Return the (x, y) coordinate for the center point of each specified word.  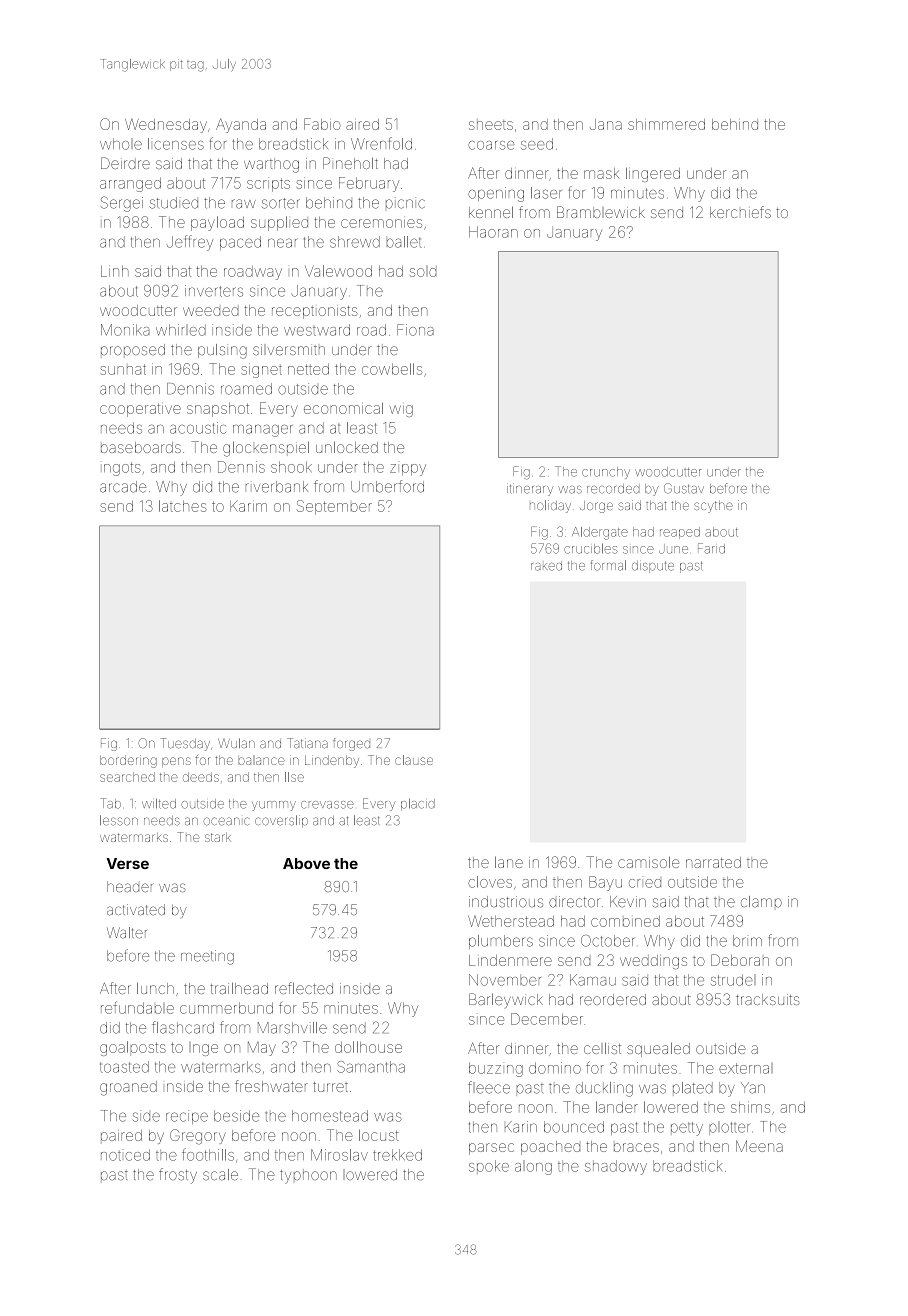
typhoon (308, 1176)
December (547, 1019)
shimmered (666, 124)
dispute (653, 567)
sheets (491, 124)
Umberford (387, 486)
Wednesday (166, 126)
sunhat (123, 369)
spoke (489, 1167)
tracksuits (767, 999)
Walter (127, 933)
